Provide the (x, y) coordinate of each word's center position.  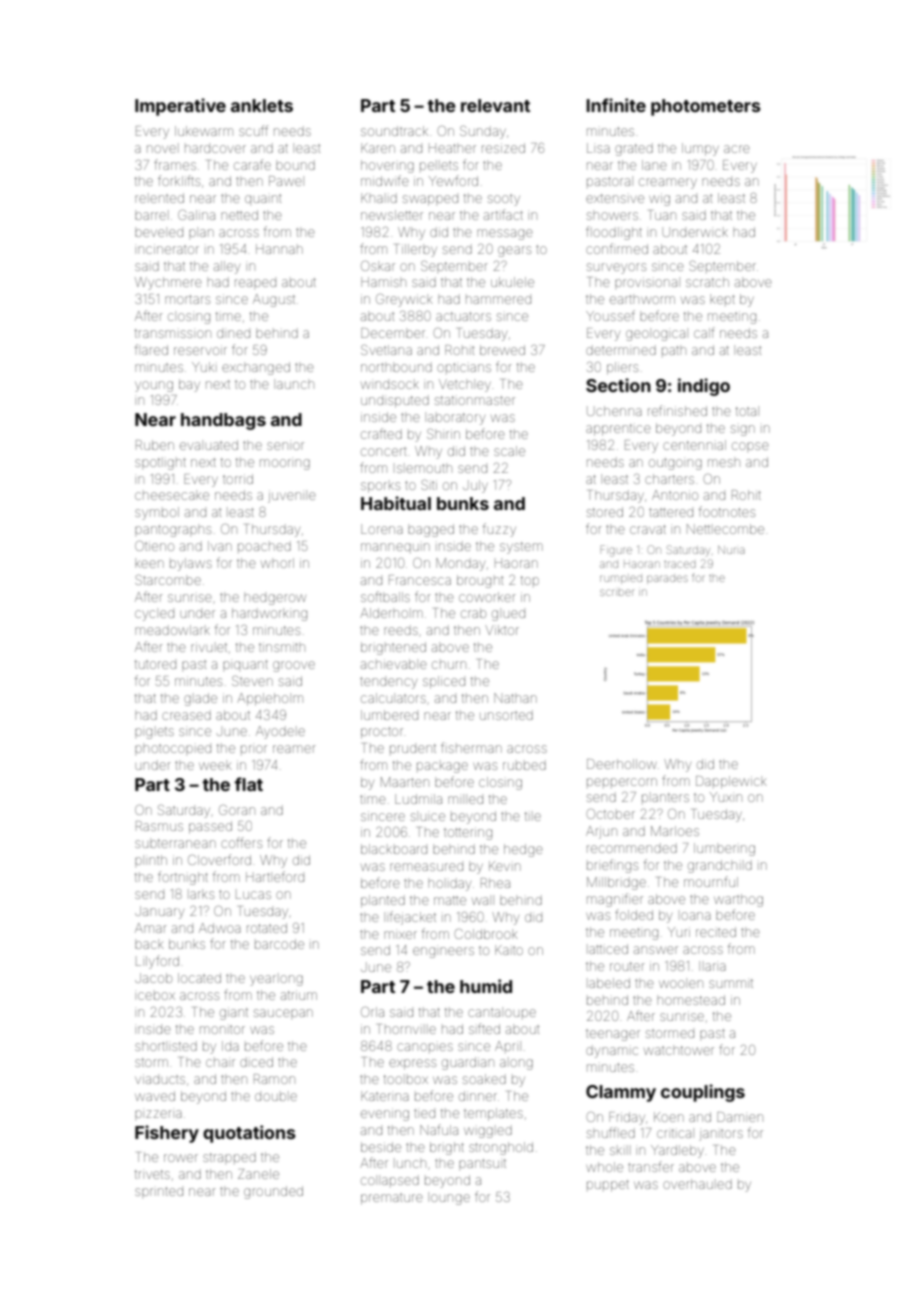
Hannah (279, 249)
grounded (273, 1192)
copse (750, 446)
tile (533, 816)
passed (210, 827)
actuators (463, 316)
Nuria (731, 550)
